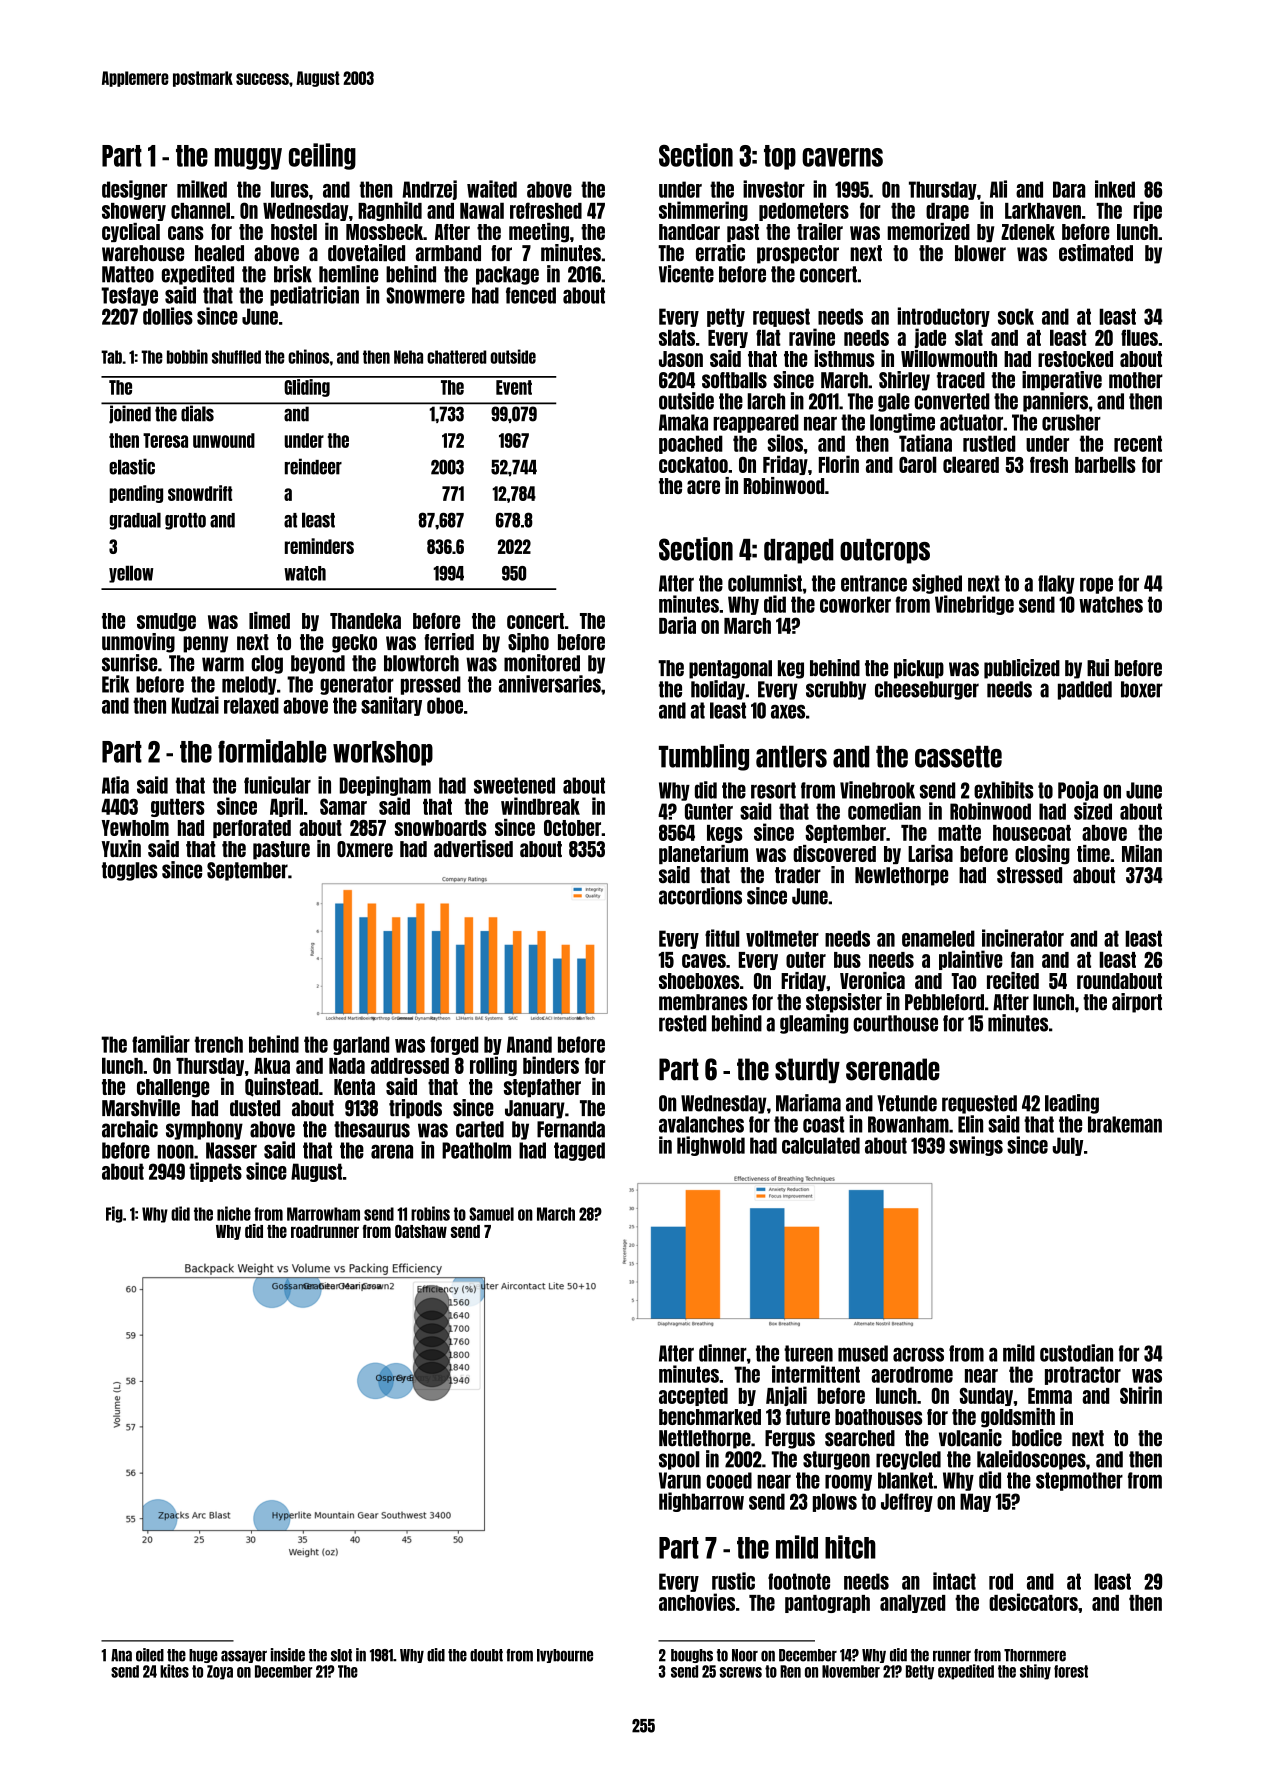 The image size is (1264, 1787). I want to click on custodian, so click(1076, 1353).
